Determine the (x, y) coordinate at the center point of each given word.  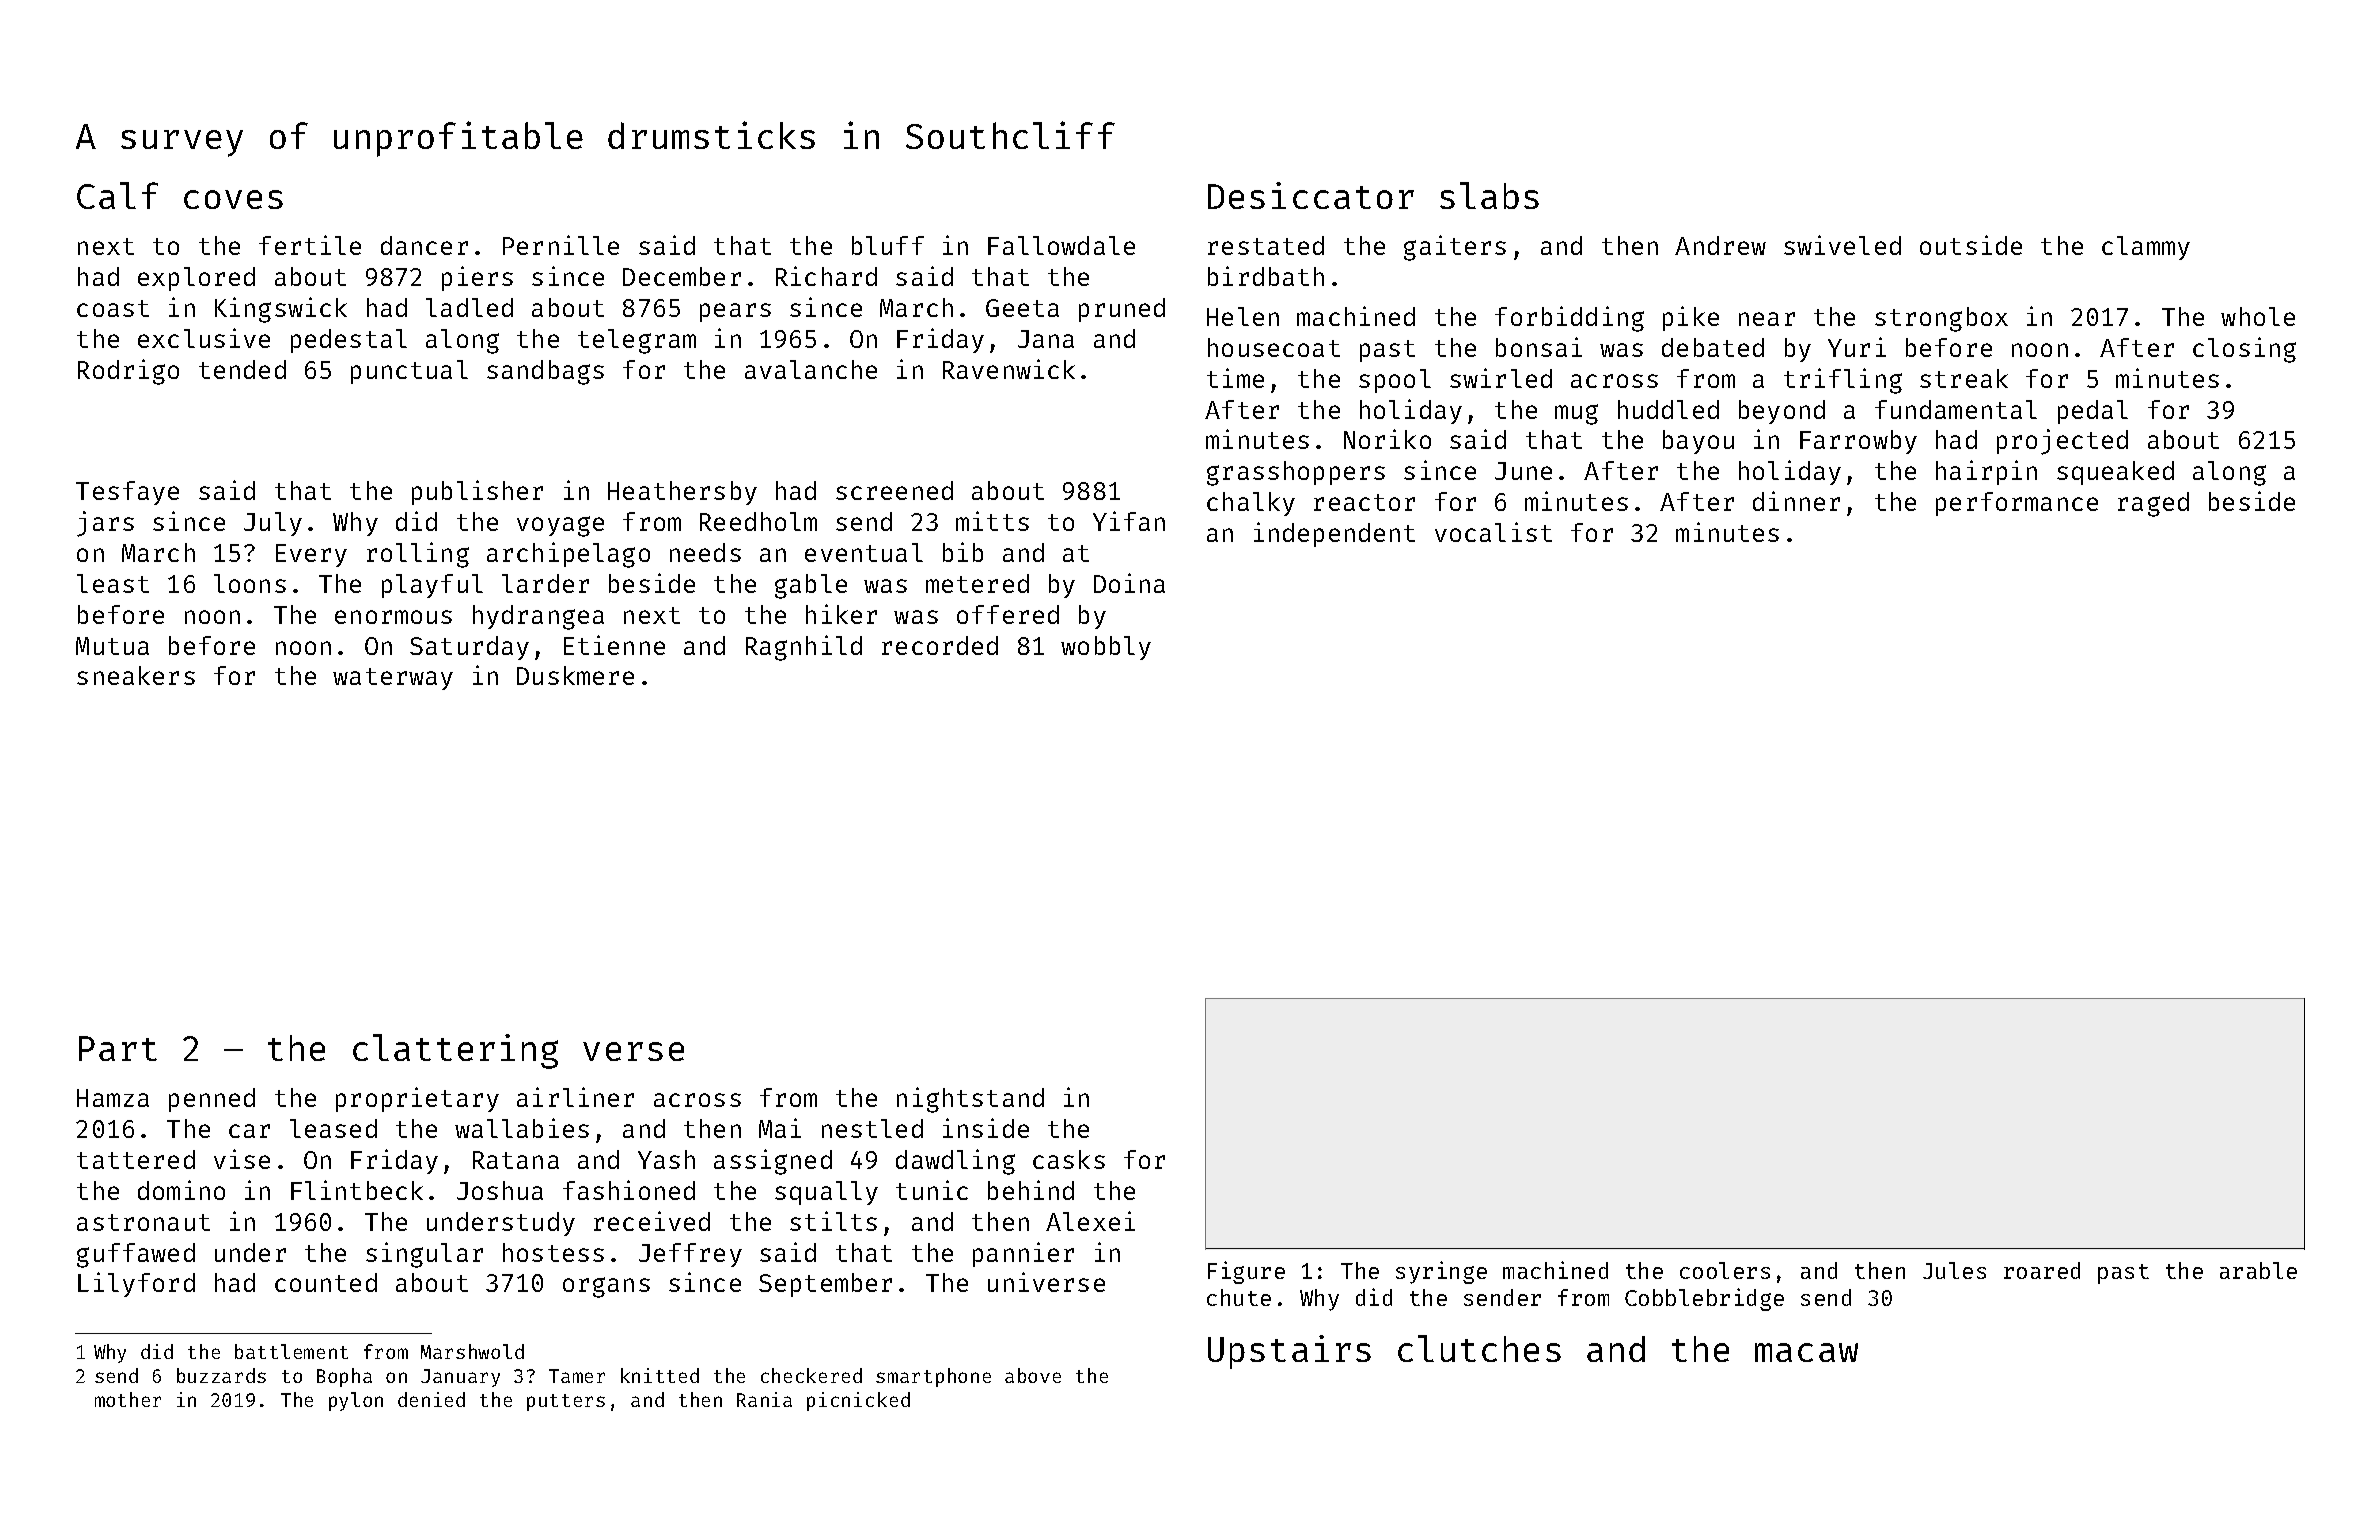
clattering (455, 1051)
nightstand (970, 1100)
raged (2153, 504)
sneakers (136, 675)
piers (477, 278)
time (1235, 378)
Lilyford (136, 1284)
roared (2042, 1270)
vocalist (1493, 532)
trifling (1843, 381)
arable (2258, 1270)
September (825, 1285)
